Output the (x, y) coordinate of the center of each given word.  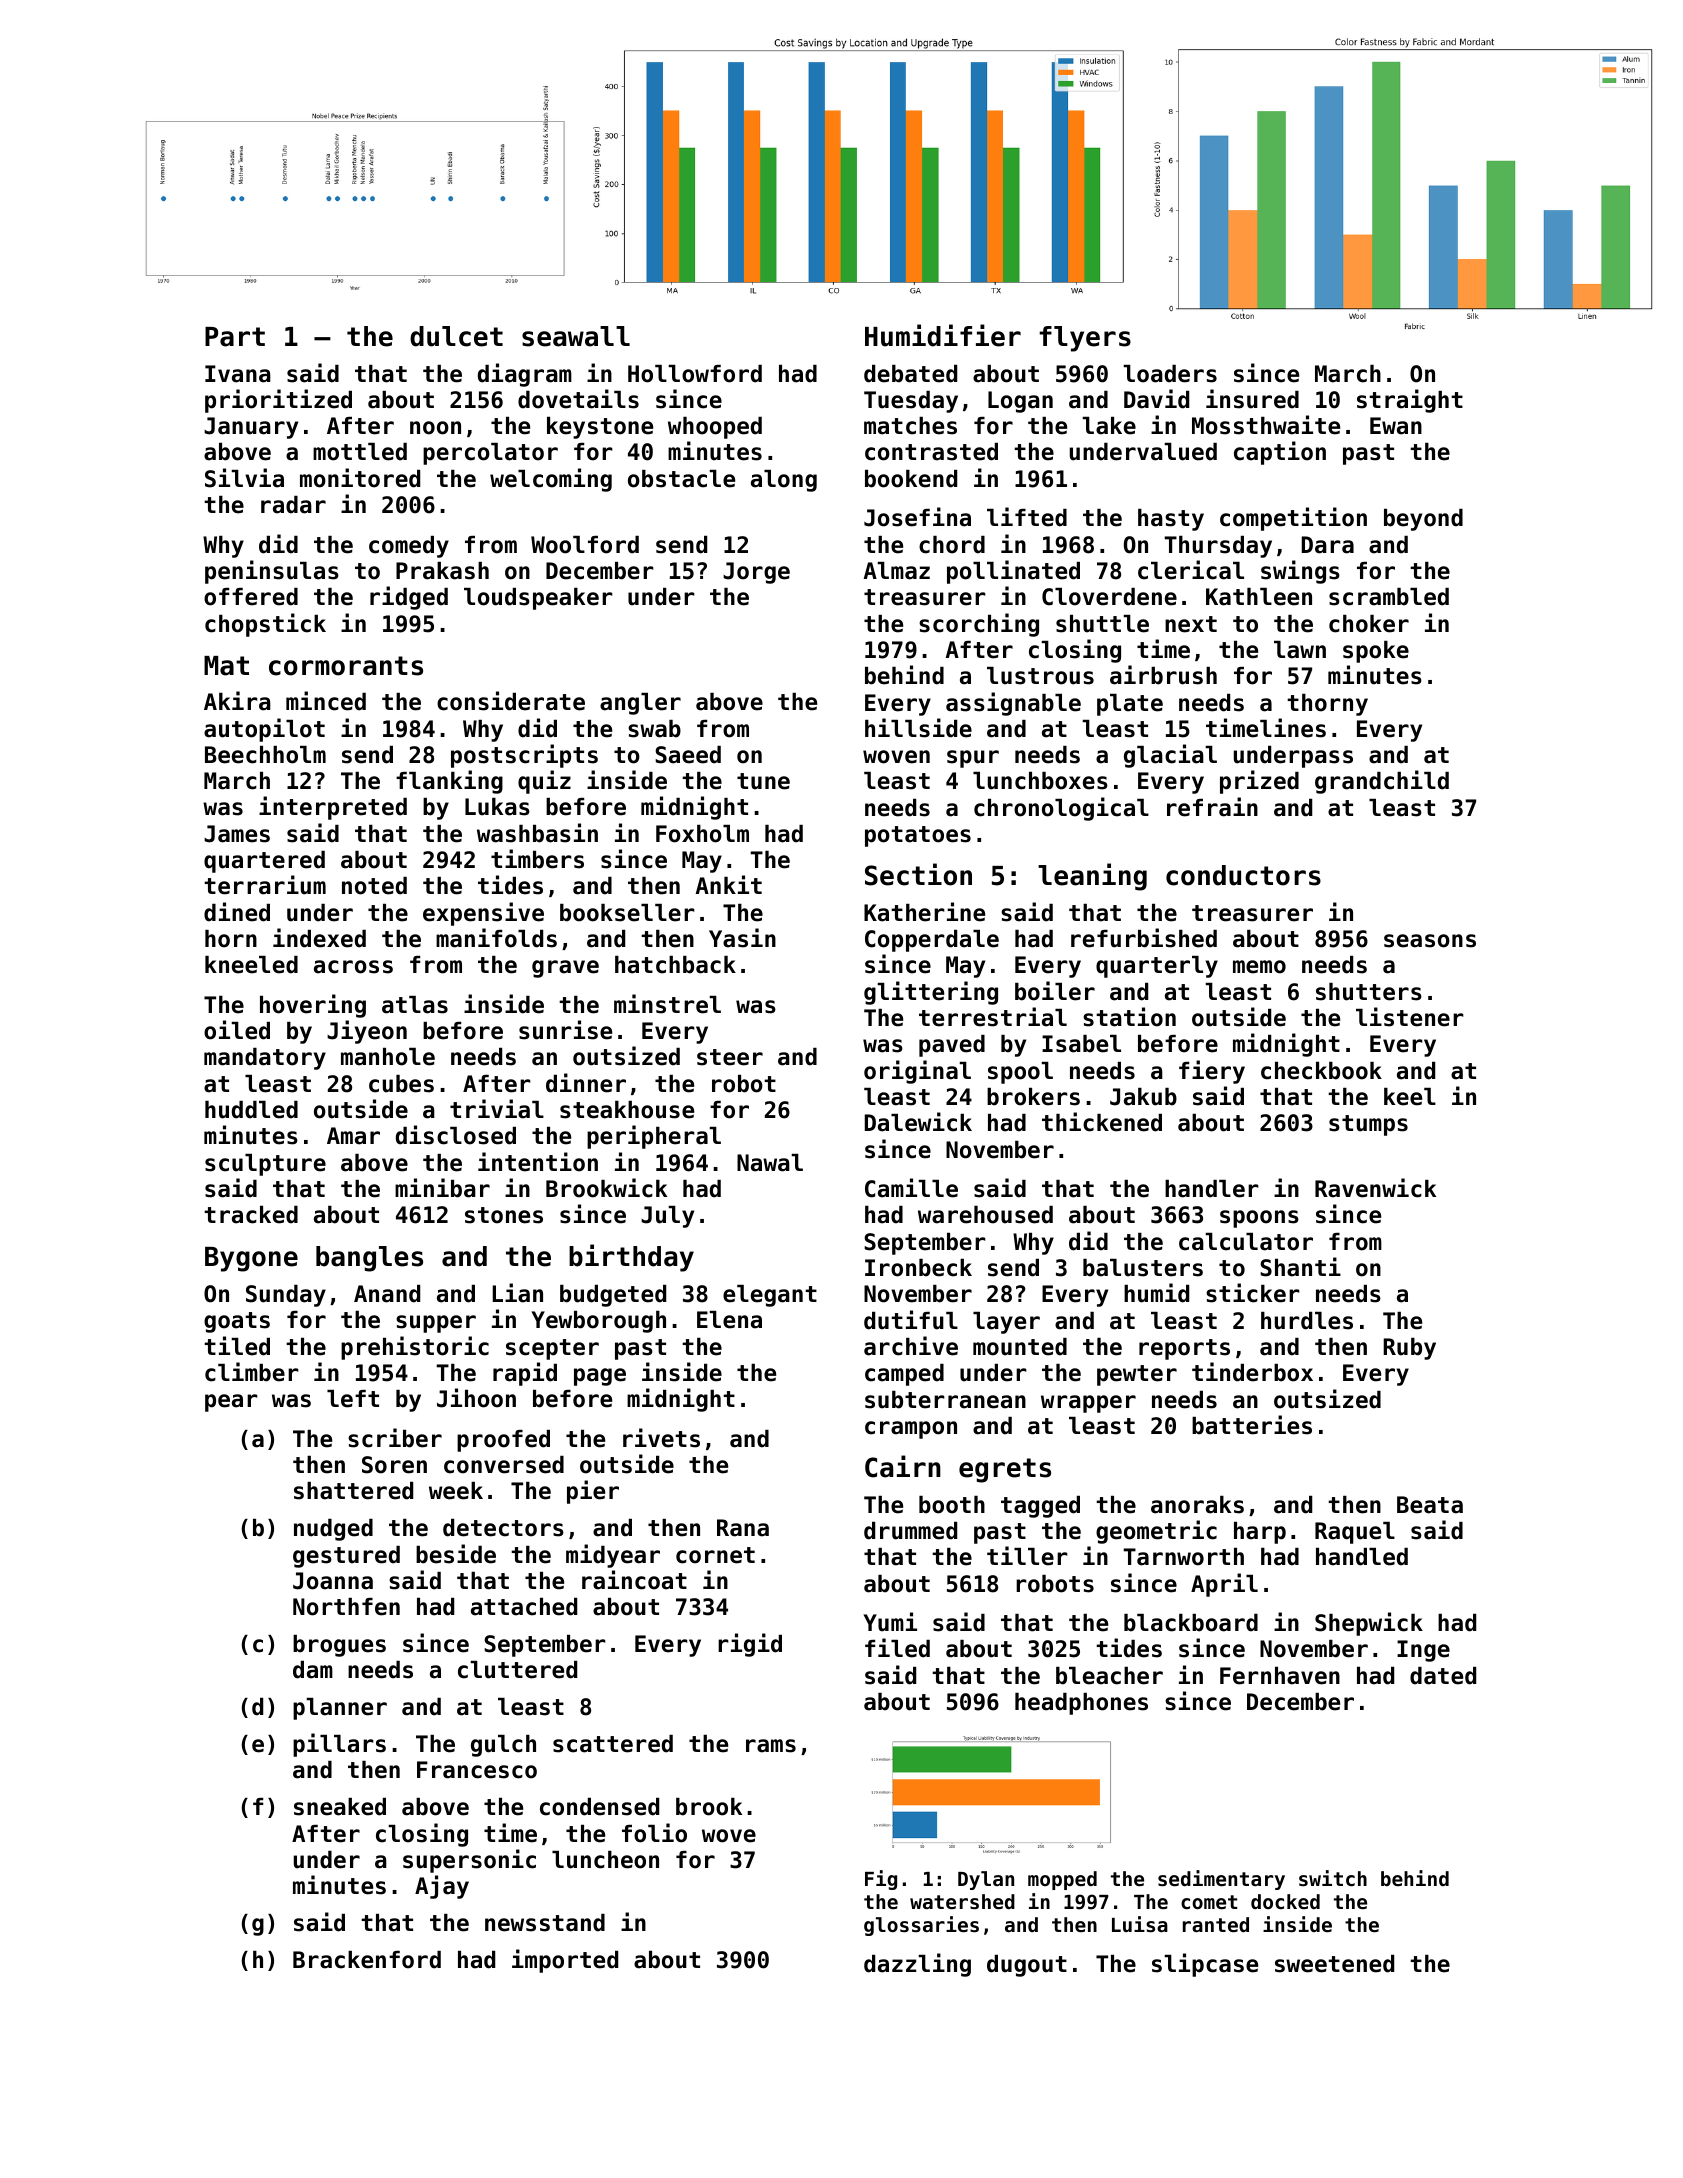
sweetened (1334, 1964)
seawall (576, 336)
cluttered (517, 1670)
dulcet (456, 336)
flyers (1085, 339)
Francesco (477, 1770)
